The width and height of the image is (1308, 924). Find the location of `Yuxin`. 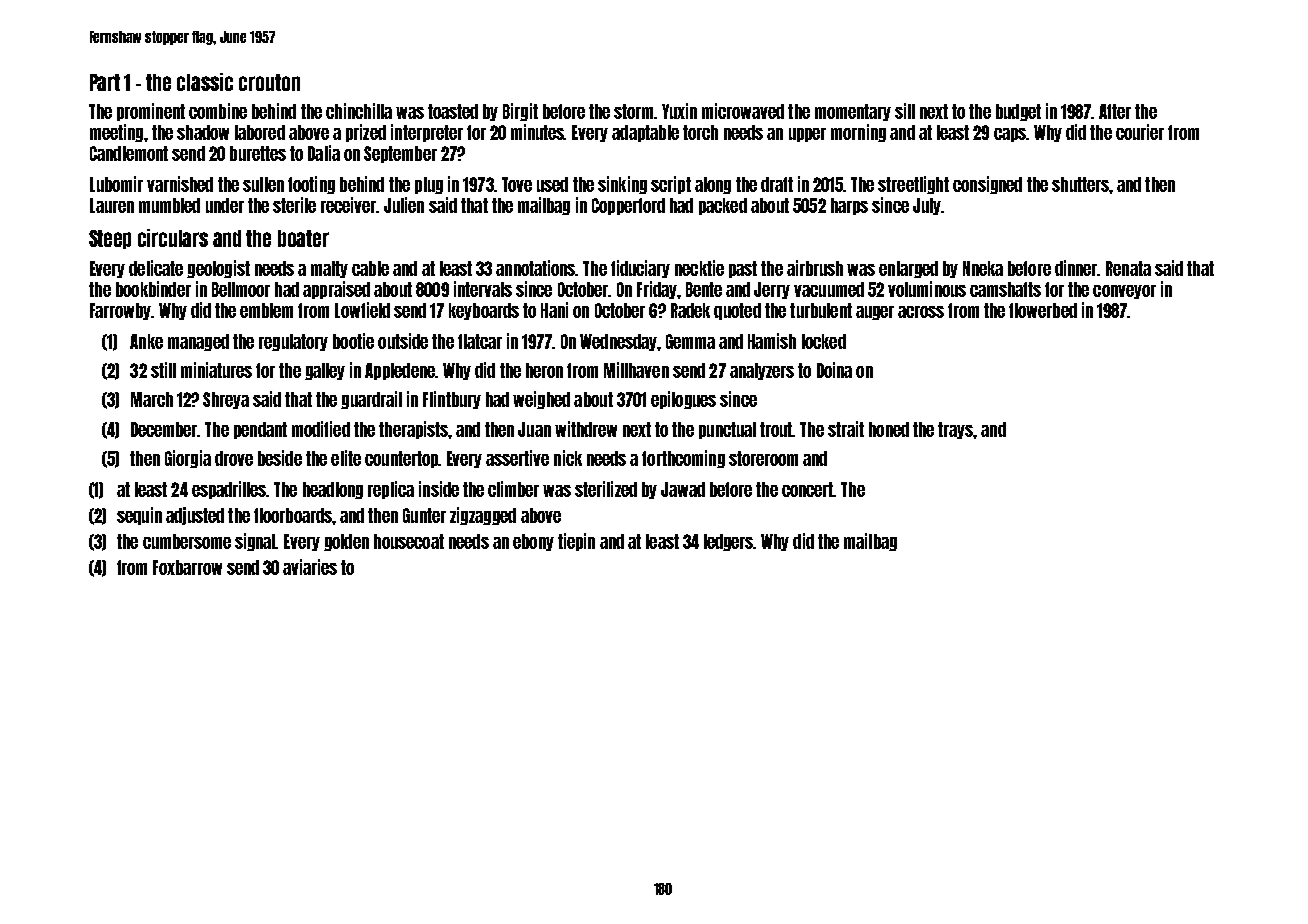

Yuxin is located at coordinates (679, 111).
